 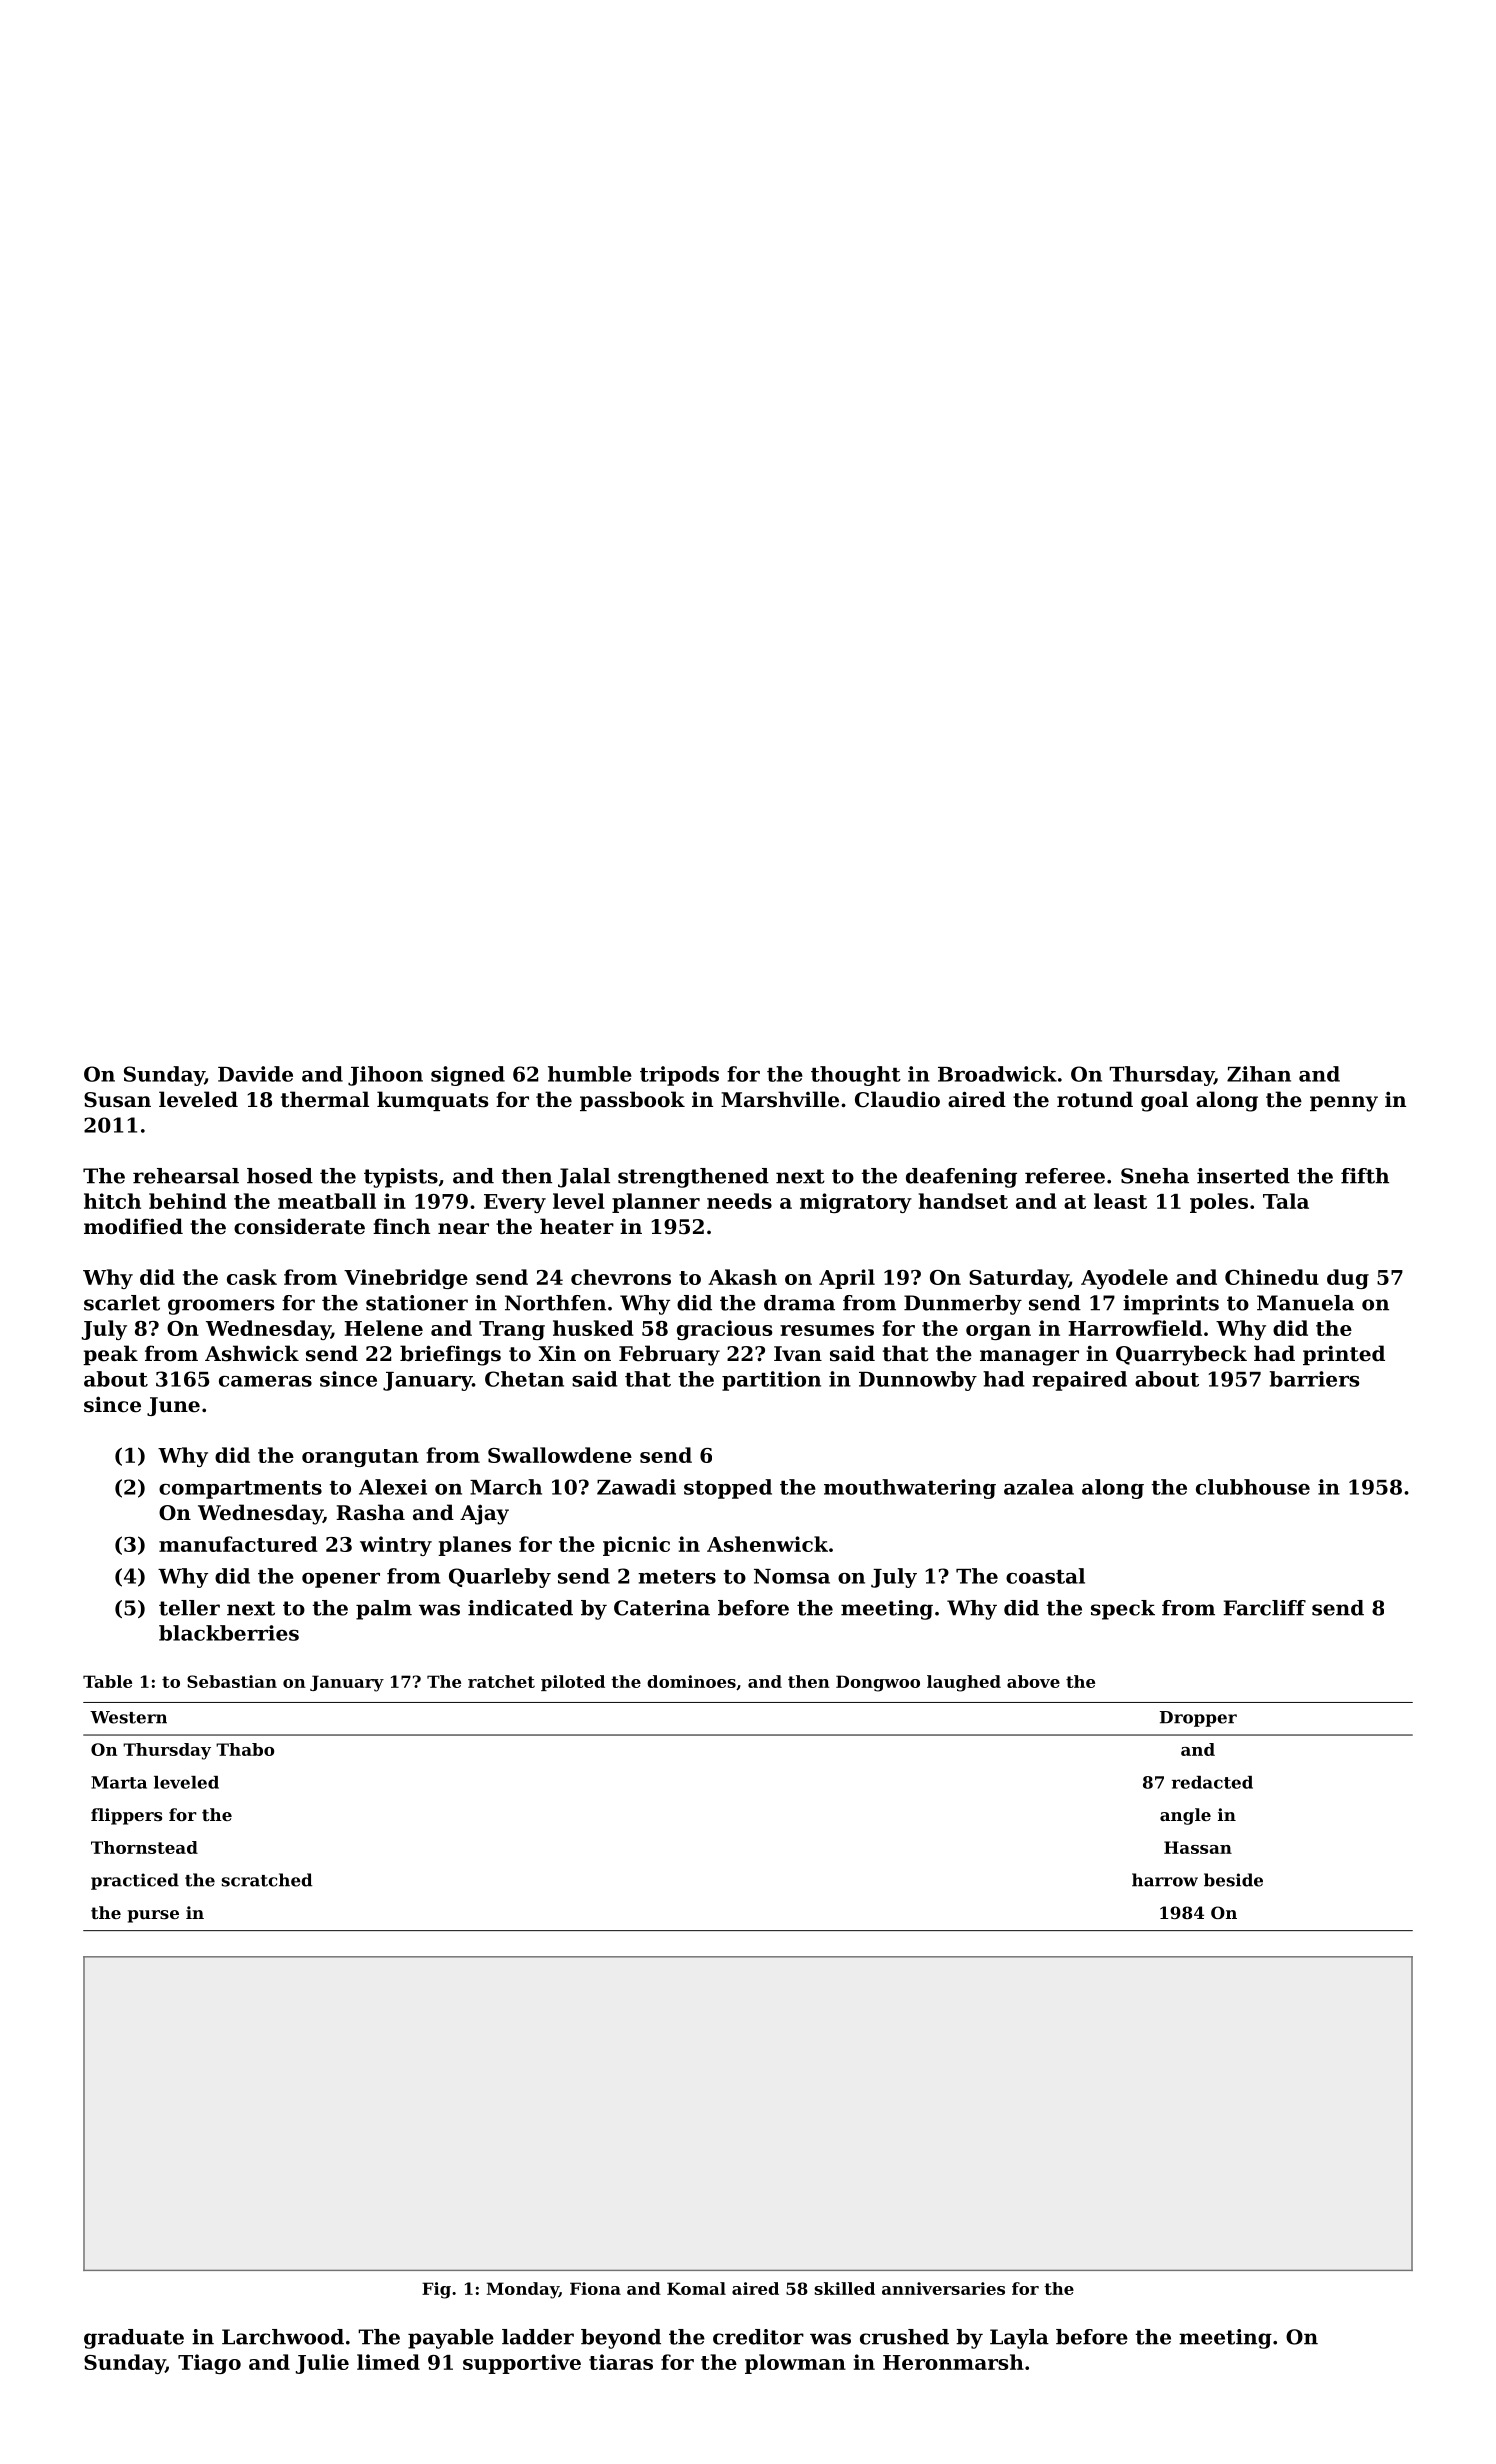 What do you see at coordinates (436, 2290) in the screenshot?
I see `Fig` at bounding box center [436, 2290].
